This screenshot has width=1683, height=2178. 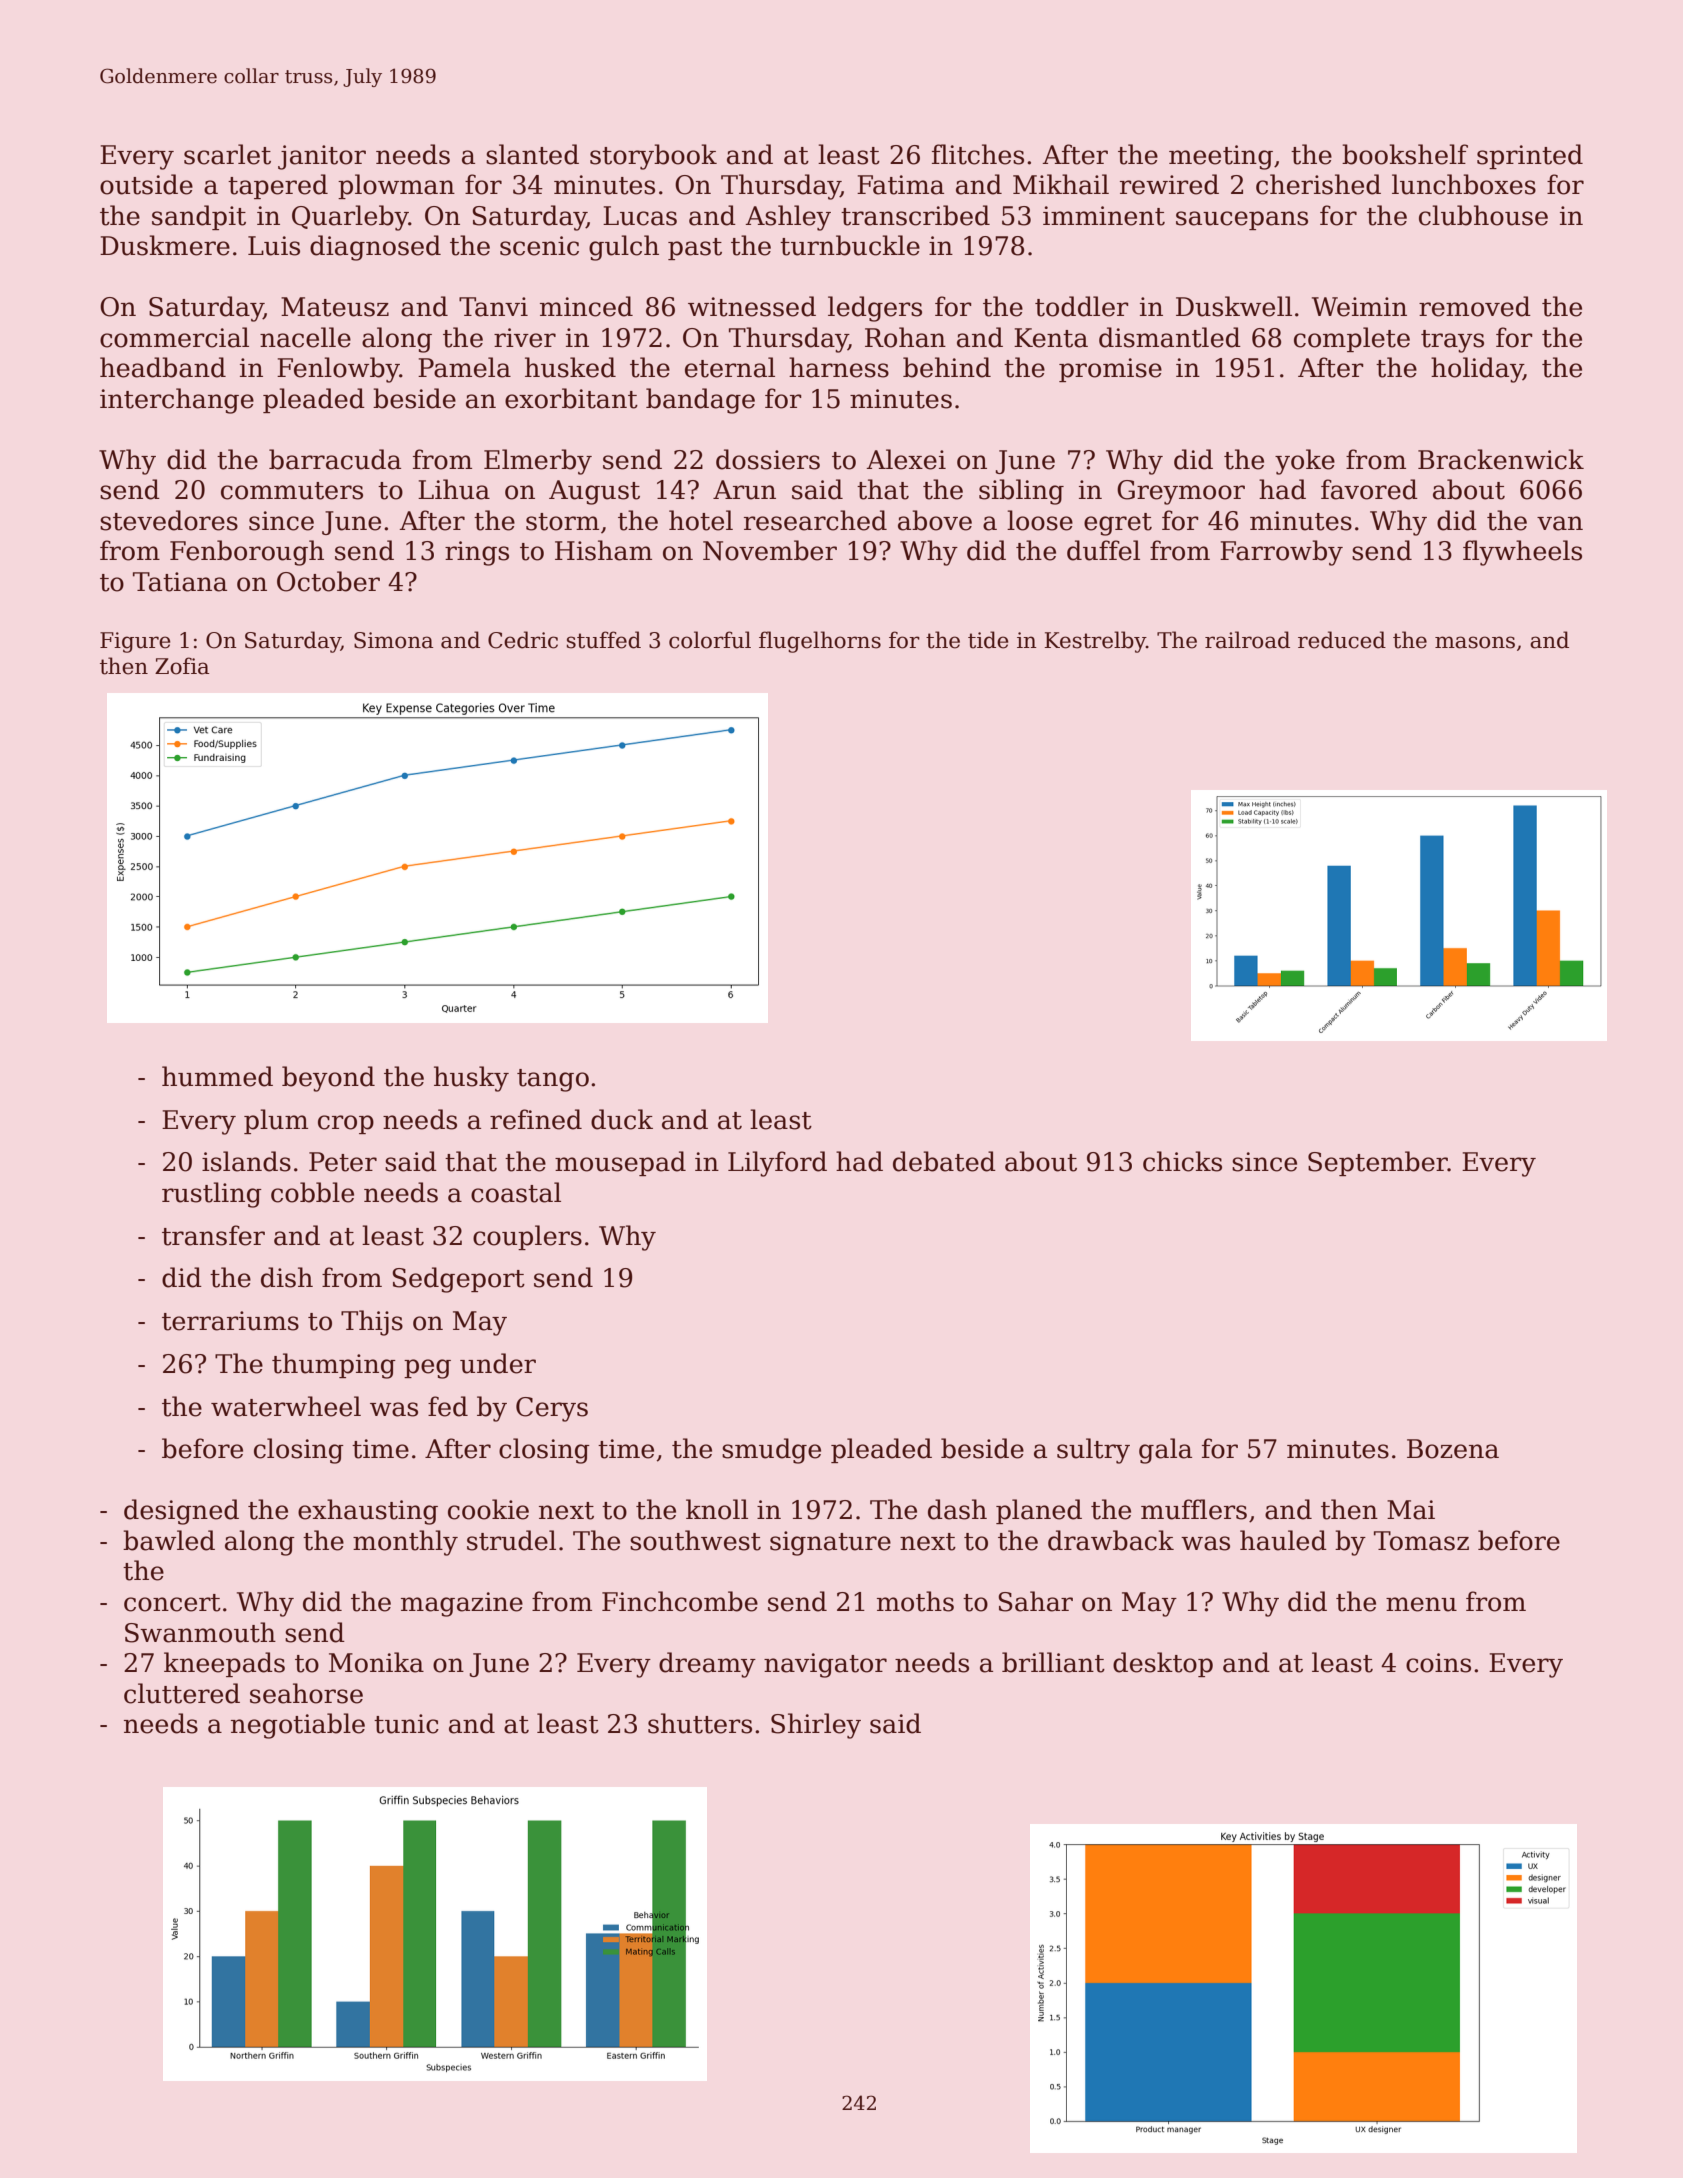 What do you see at coordinates (1453, 1449) in the screenshot?
I see `Bozena` at bounding box center [1453, 1449].
